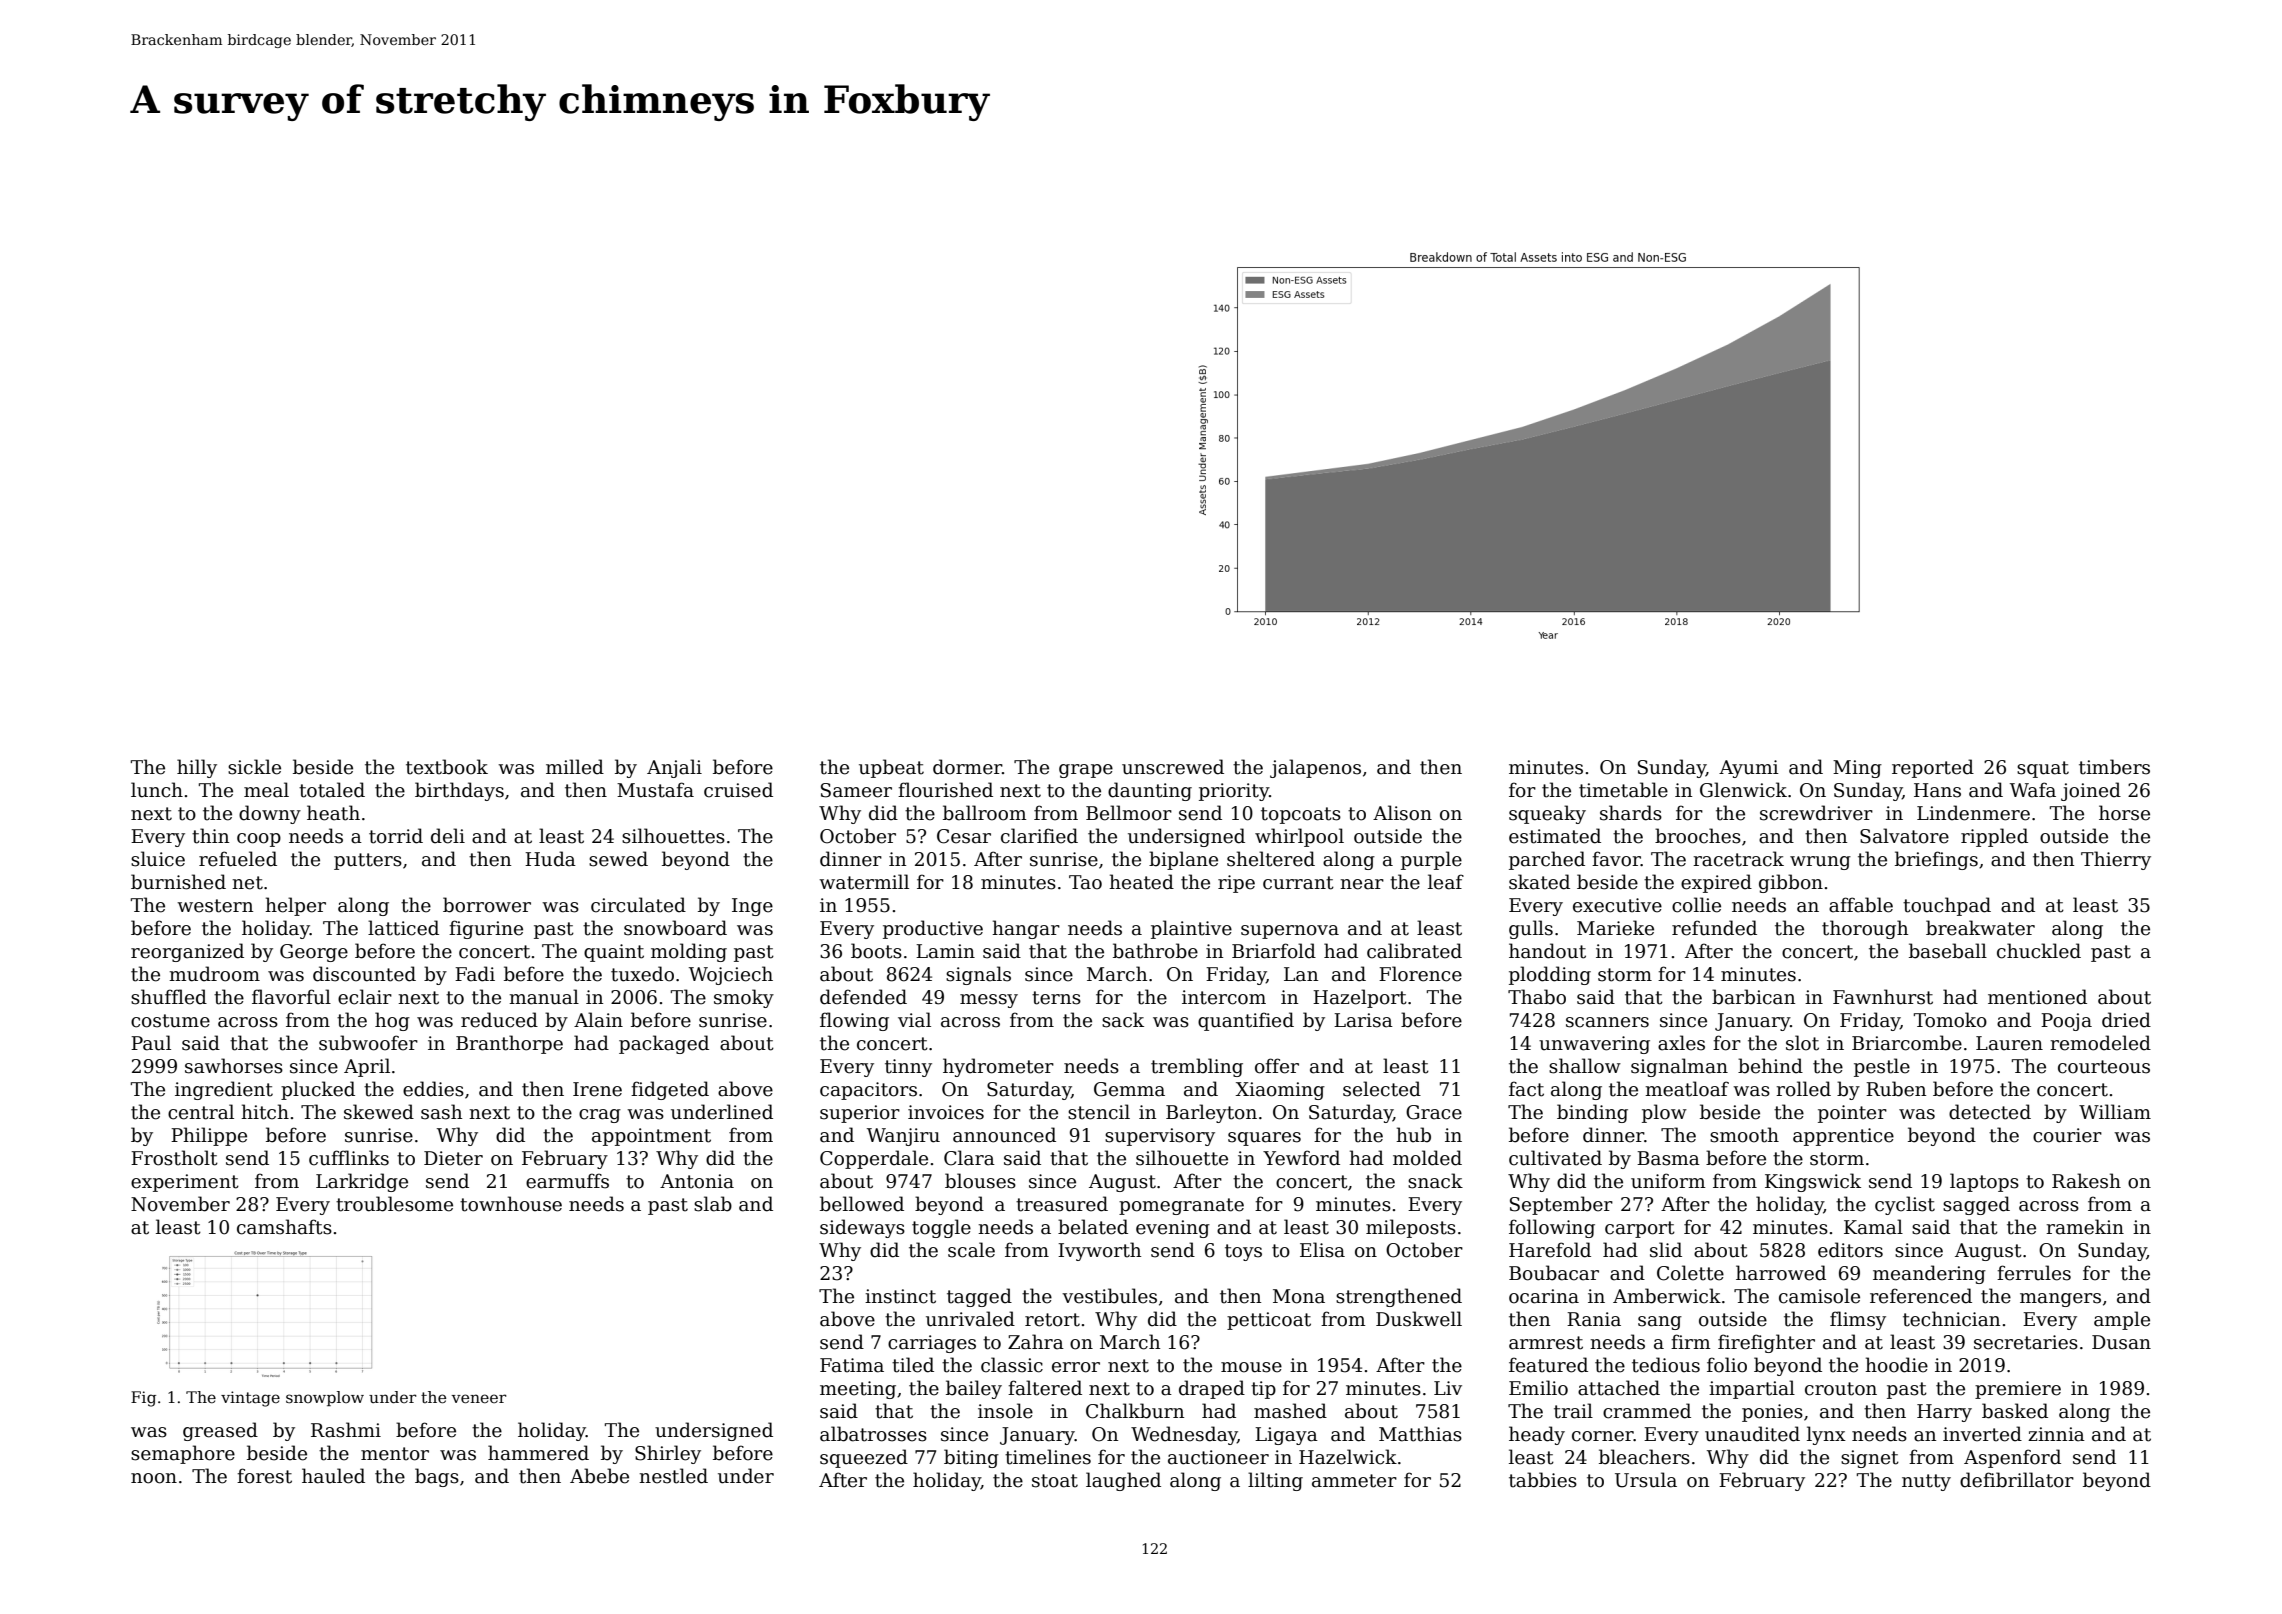 The width and height of the screenshot is (2282, 1614). I want to click on bathrobe, so click(1155, 951).
